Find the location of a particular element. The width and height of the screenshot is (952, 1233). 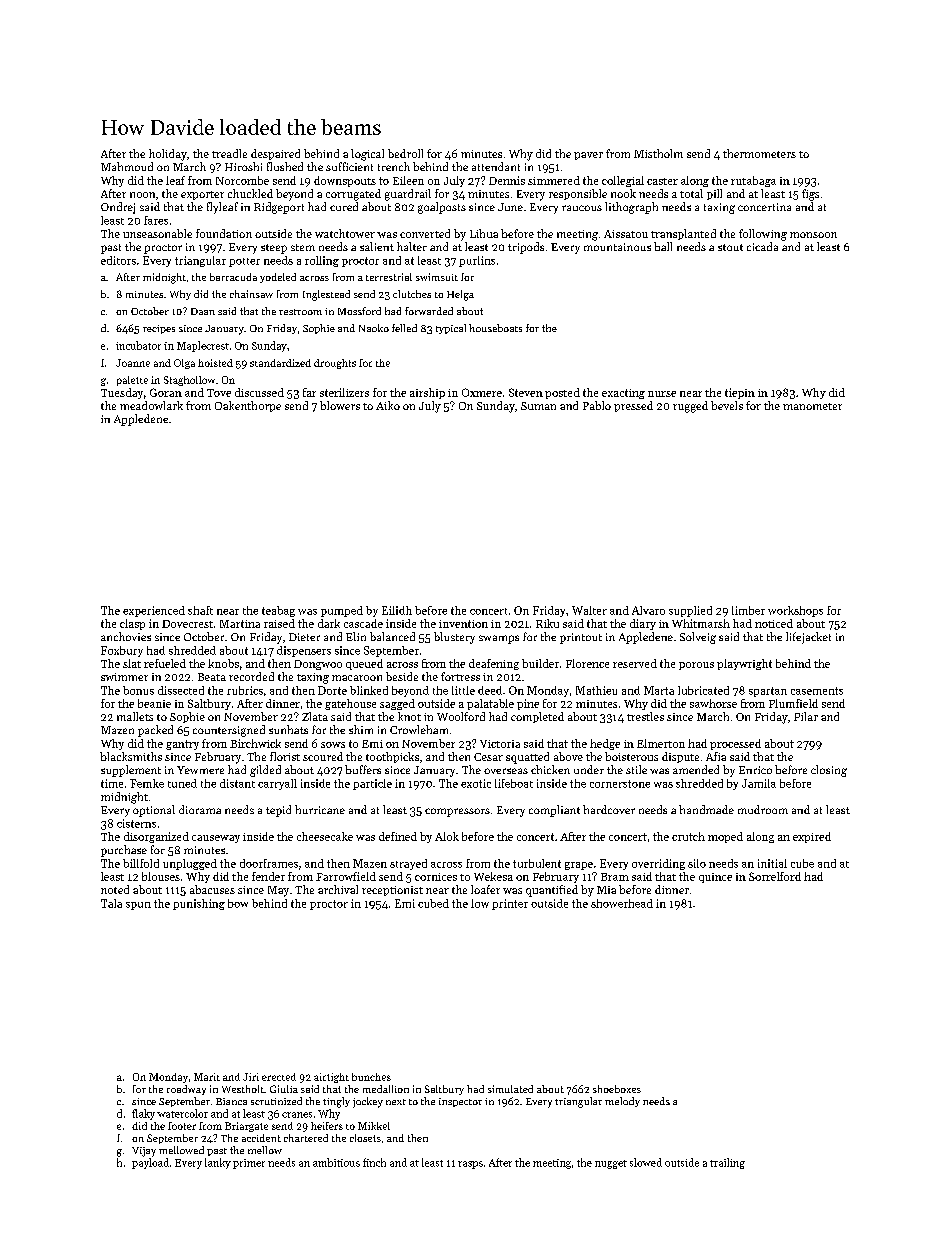

casements is located at coordinates (817, 691).
